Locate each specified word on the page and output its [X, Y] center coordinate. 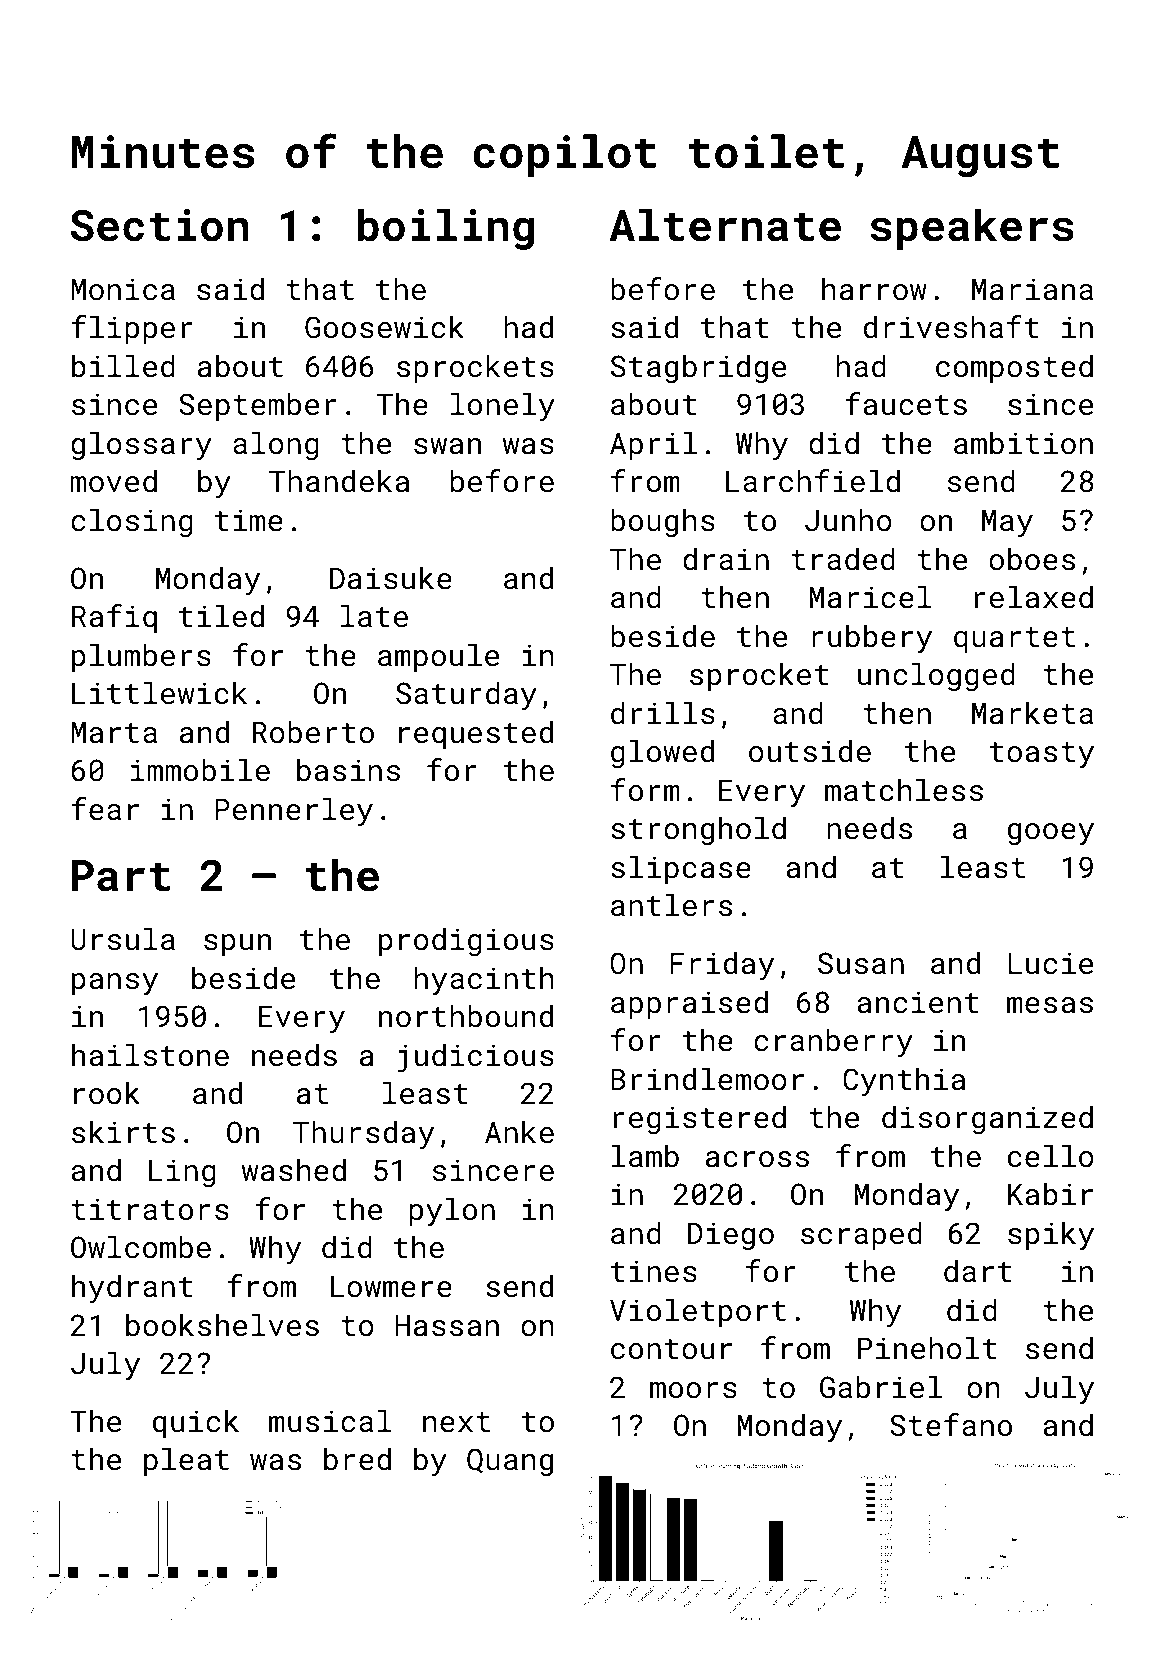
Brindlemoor [707, 1079]
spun [237, 945]
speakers [972, 229]
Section [160, 225]
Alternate [725, 225]
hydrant [132, 1289]
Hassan [447, 1326]
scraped [861, 1235]
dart [978, 1271]
